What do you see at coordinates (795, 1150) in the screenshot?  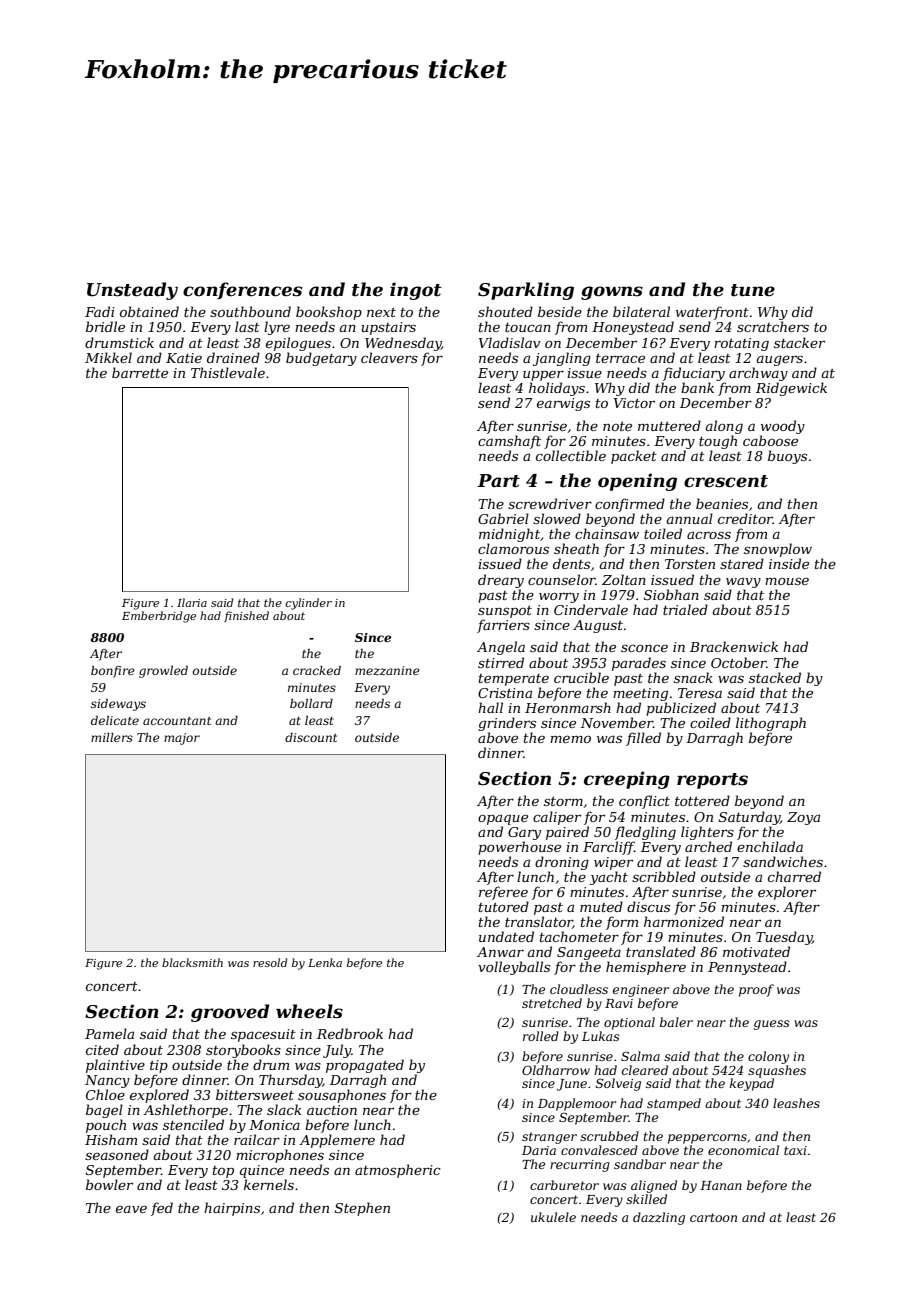 I see `taxi` at bounding box center [795, 1150].
